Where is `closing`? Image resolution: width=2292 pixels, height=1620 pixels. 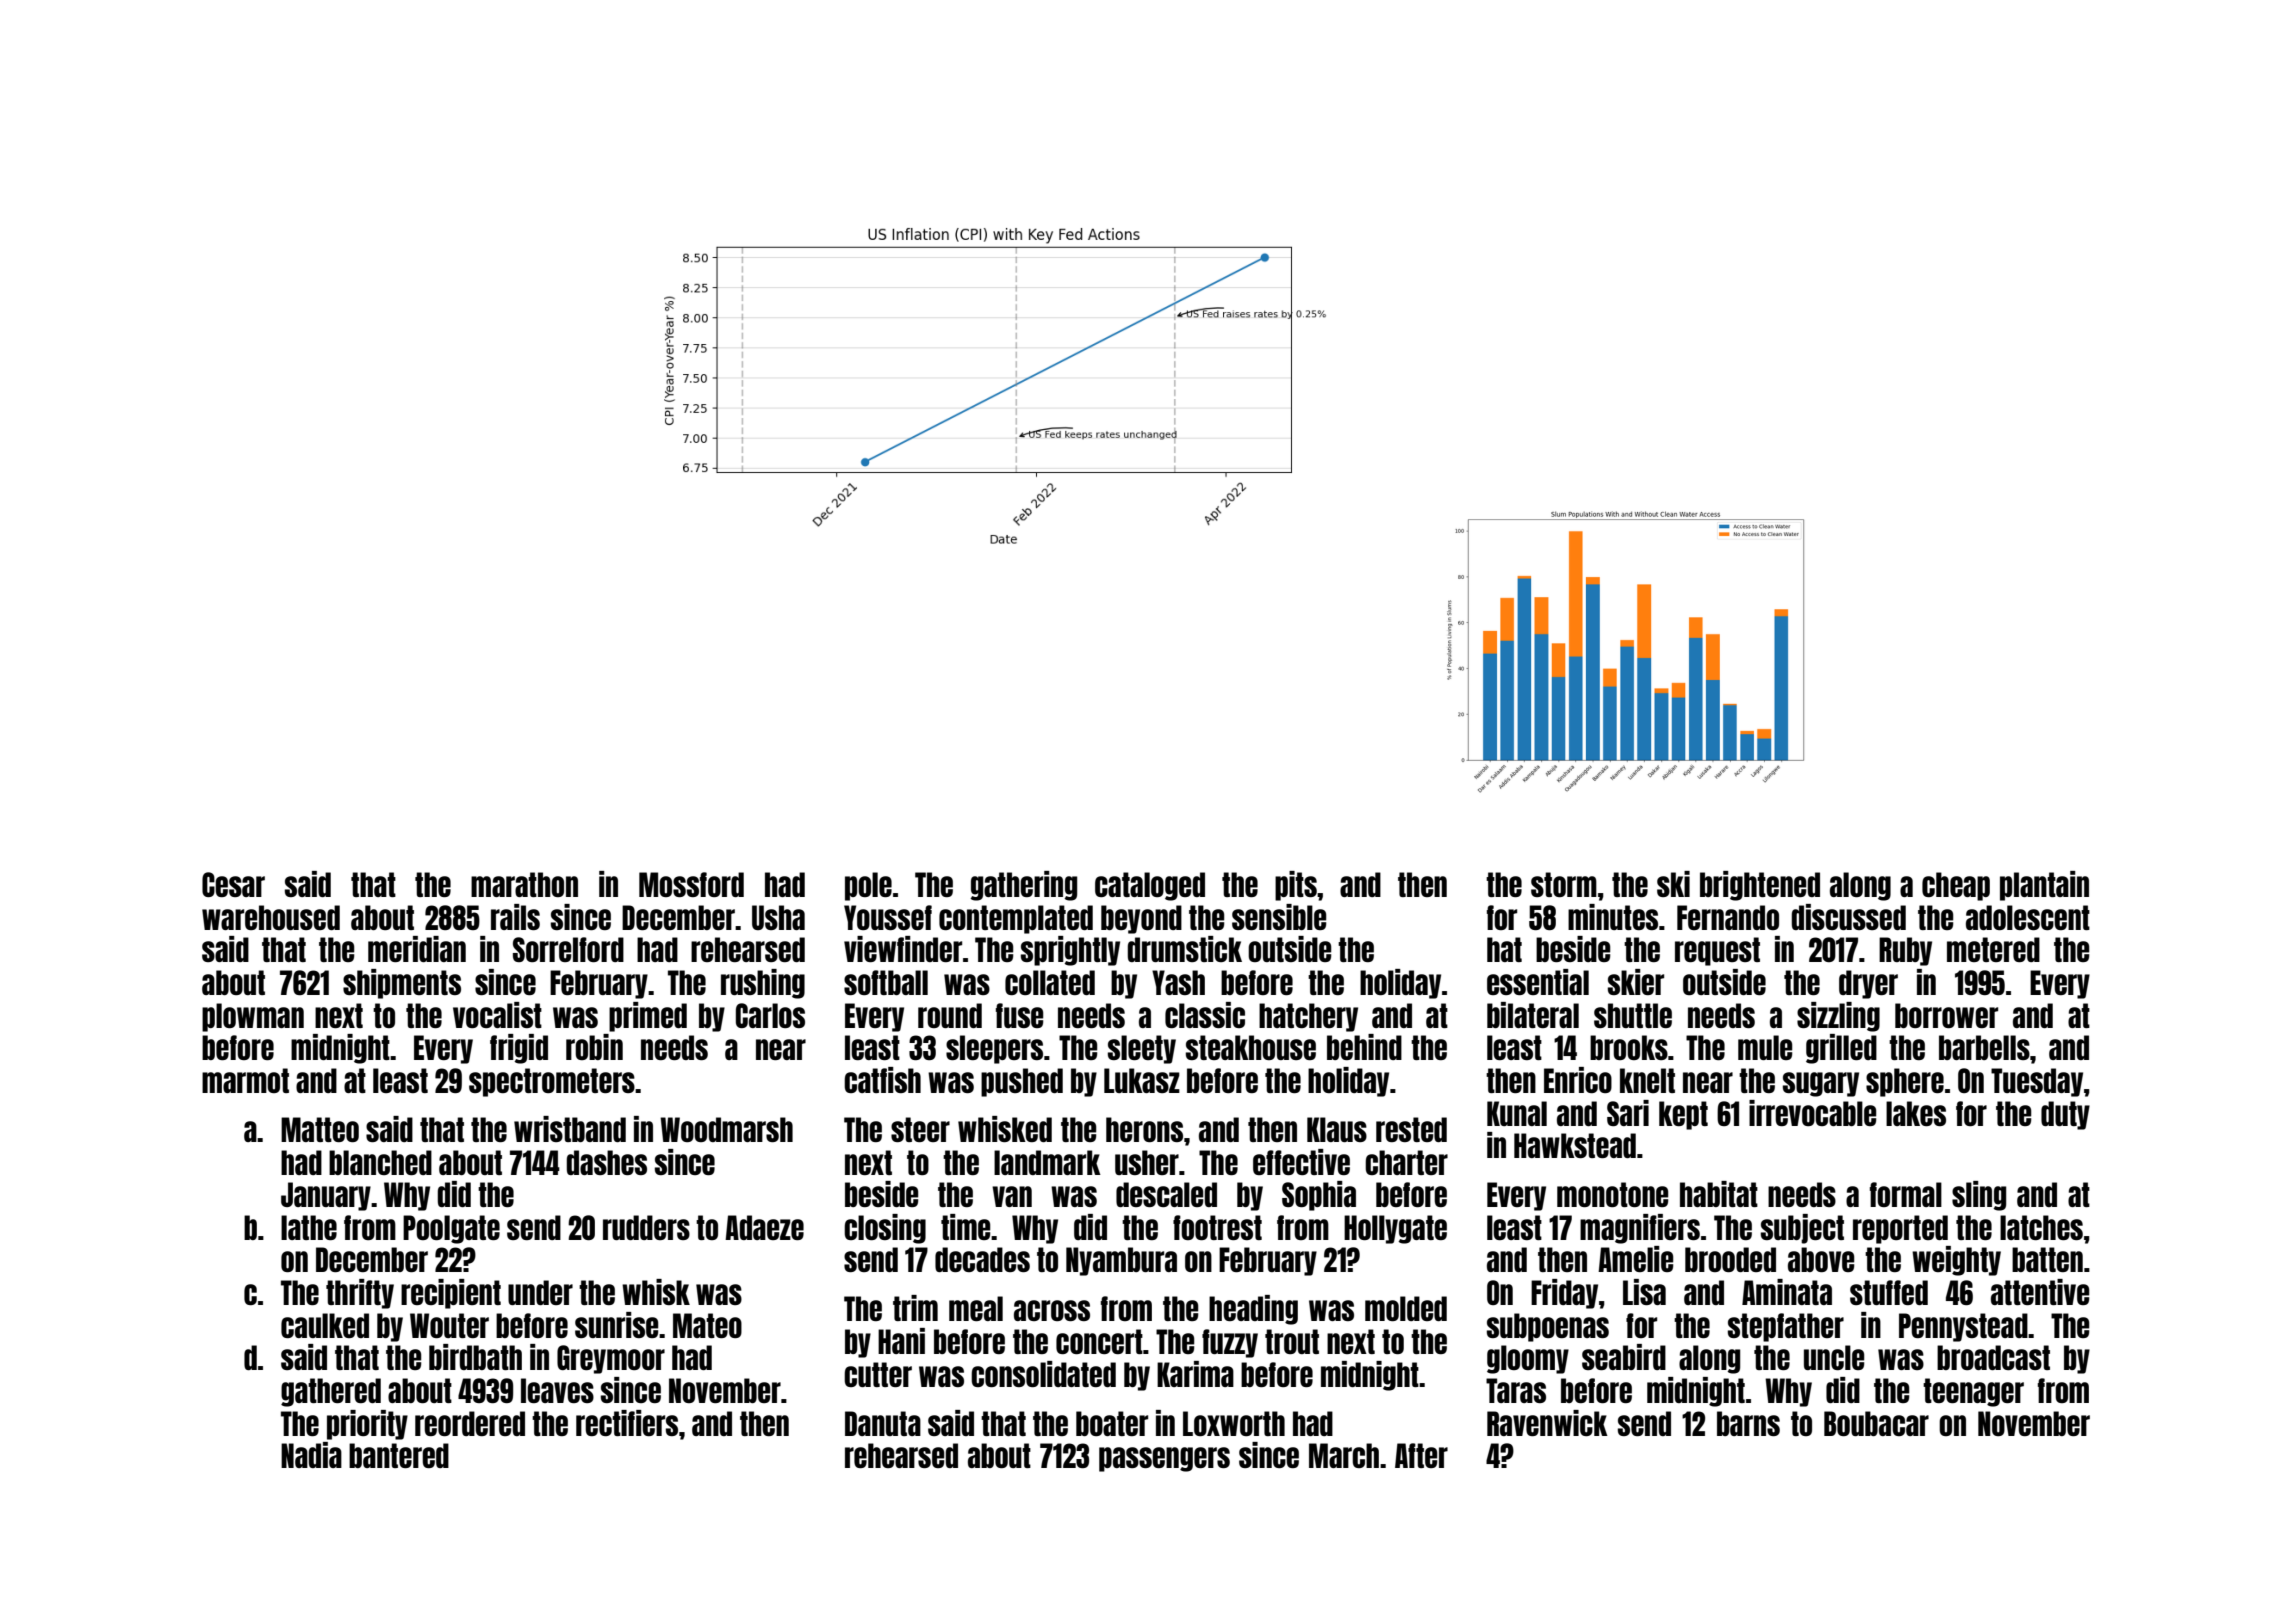 closing is located at coordinates (885, 1229).
